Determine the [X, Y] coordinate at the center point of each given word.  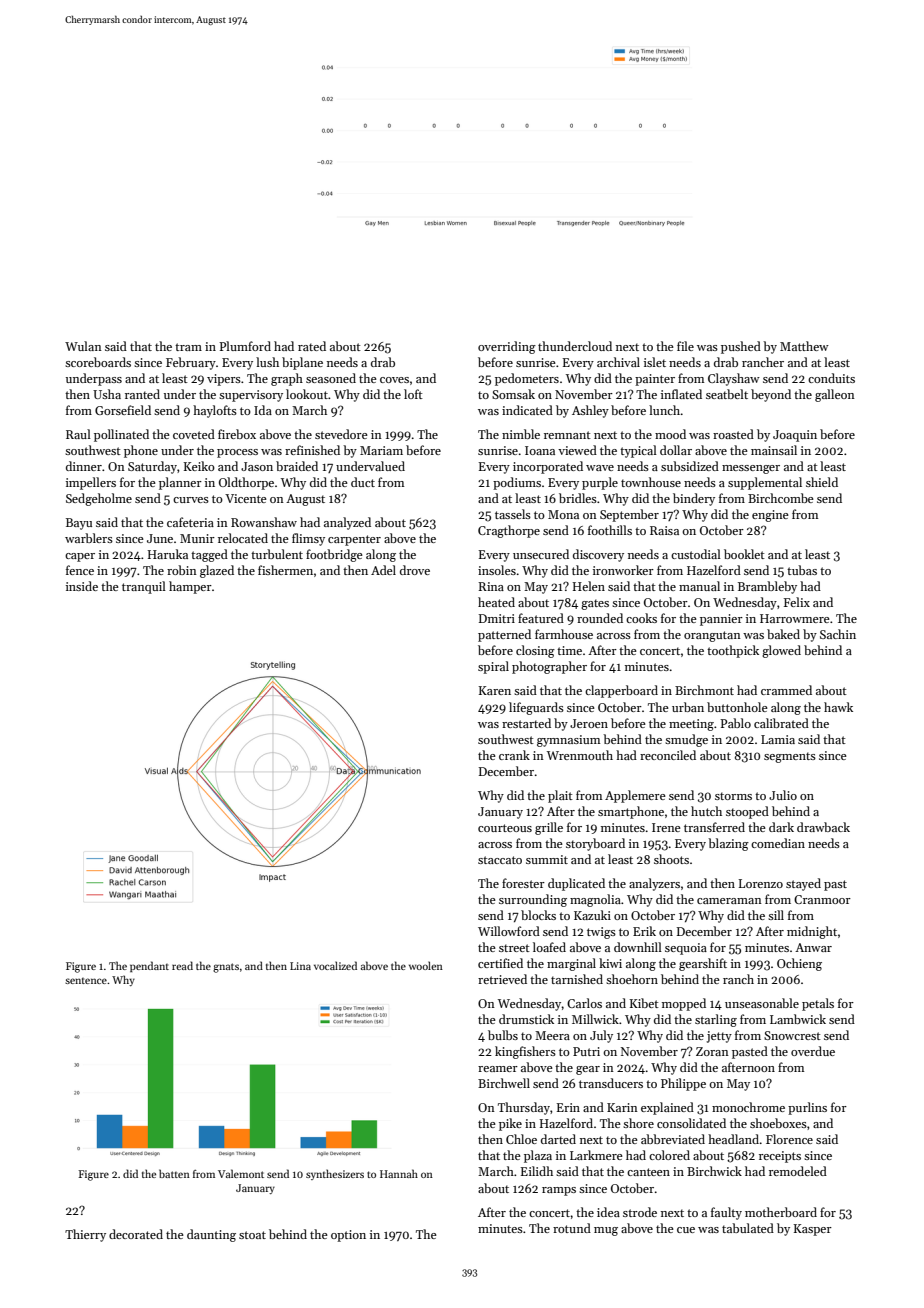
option [348, 1236]
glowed [781, 651]
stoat [252, 1235]
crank [514, 755]
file [685, 346]
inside [82, 586]
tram [188, 347]
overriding [507, 347]
